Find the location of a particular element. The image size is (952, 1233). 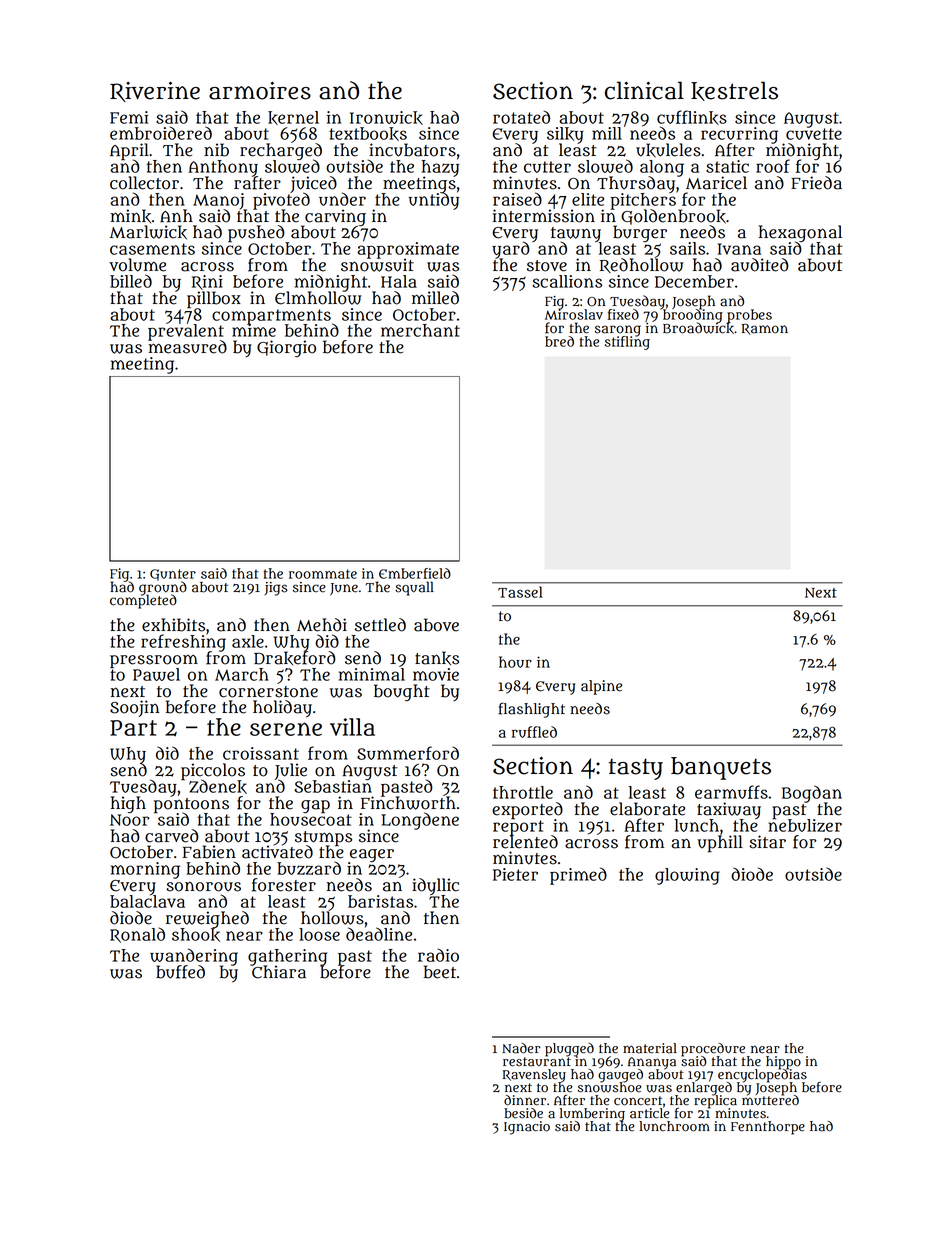

banquets is located at coordinates (721, 768).
